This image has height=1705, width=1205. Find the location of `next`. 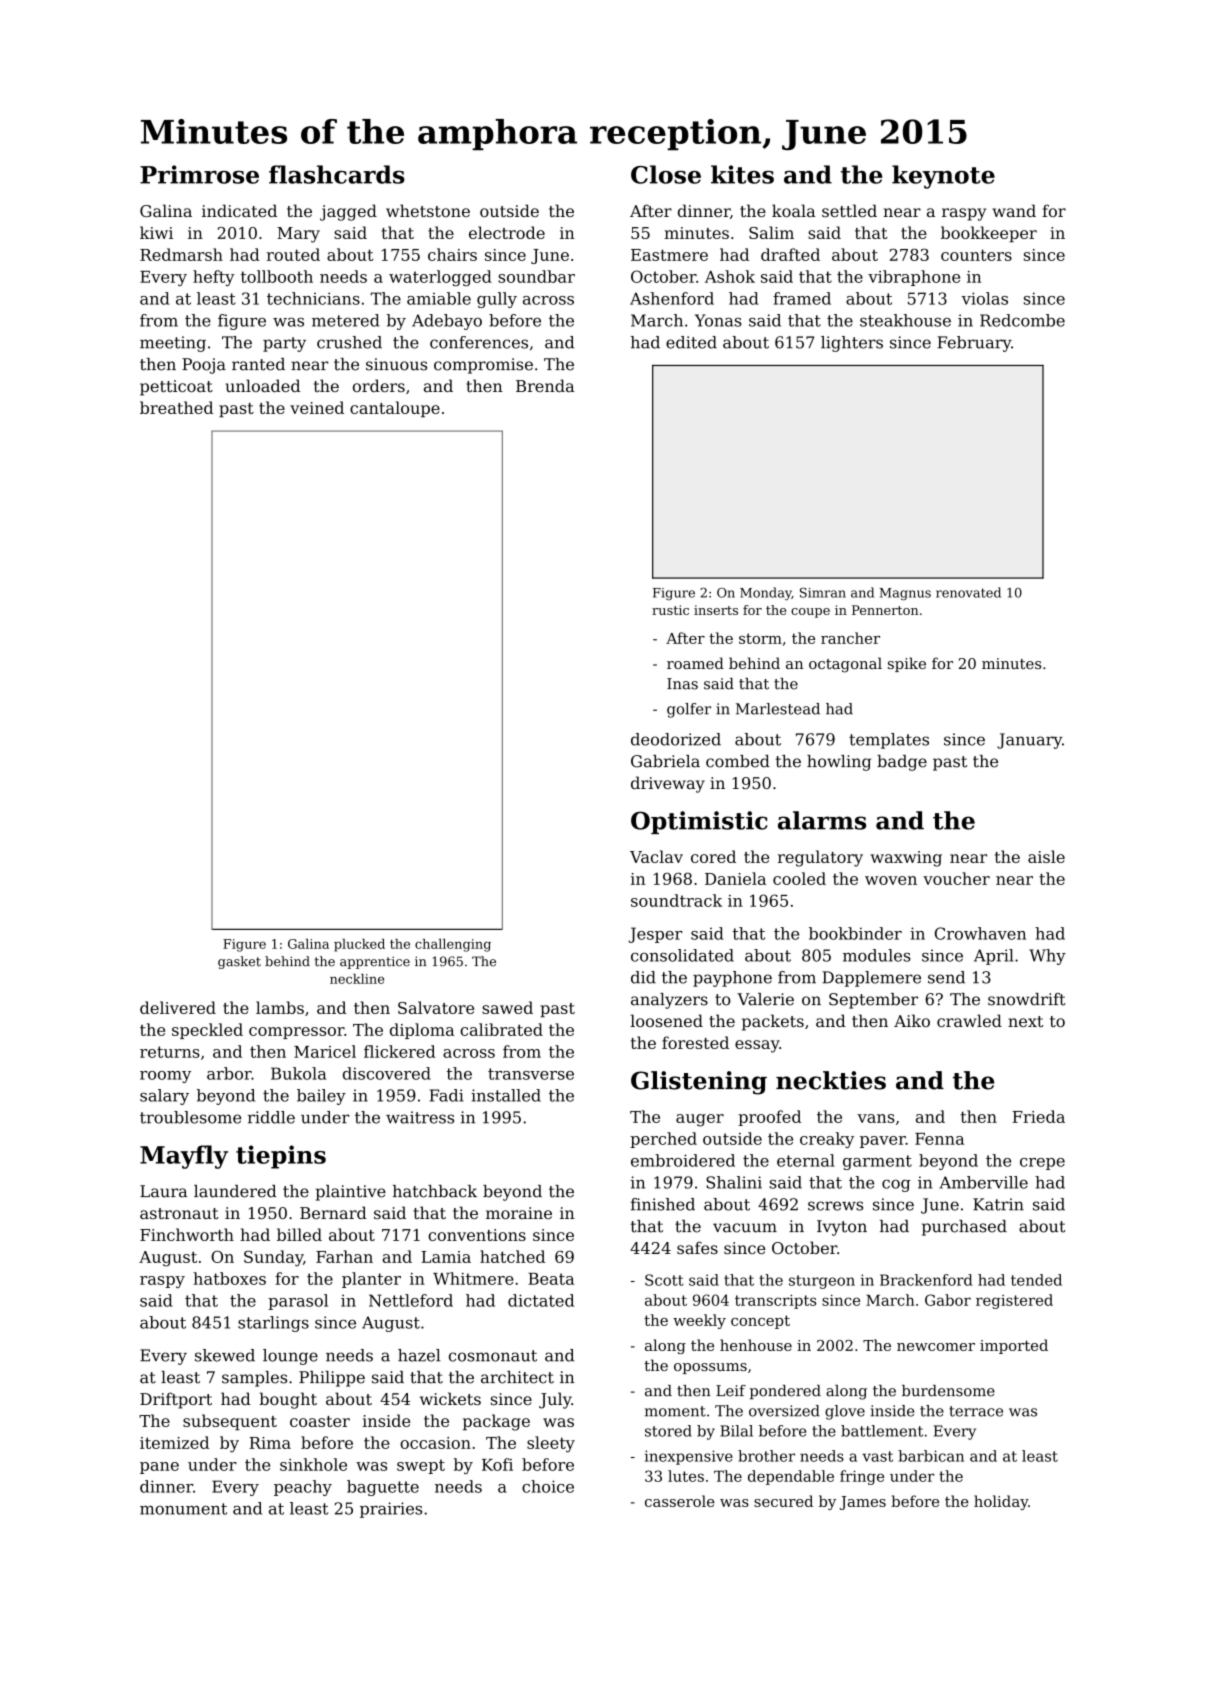

next is located at coordinates (1025, 1021).
